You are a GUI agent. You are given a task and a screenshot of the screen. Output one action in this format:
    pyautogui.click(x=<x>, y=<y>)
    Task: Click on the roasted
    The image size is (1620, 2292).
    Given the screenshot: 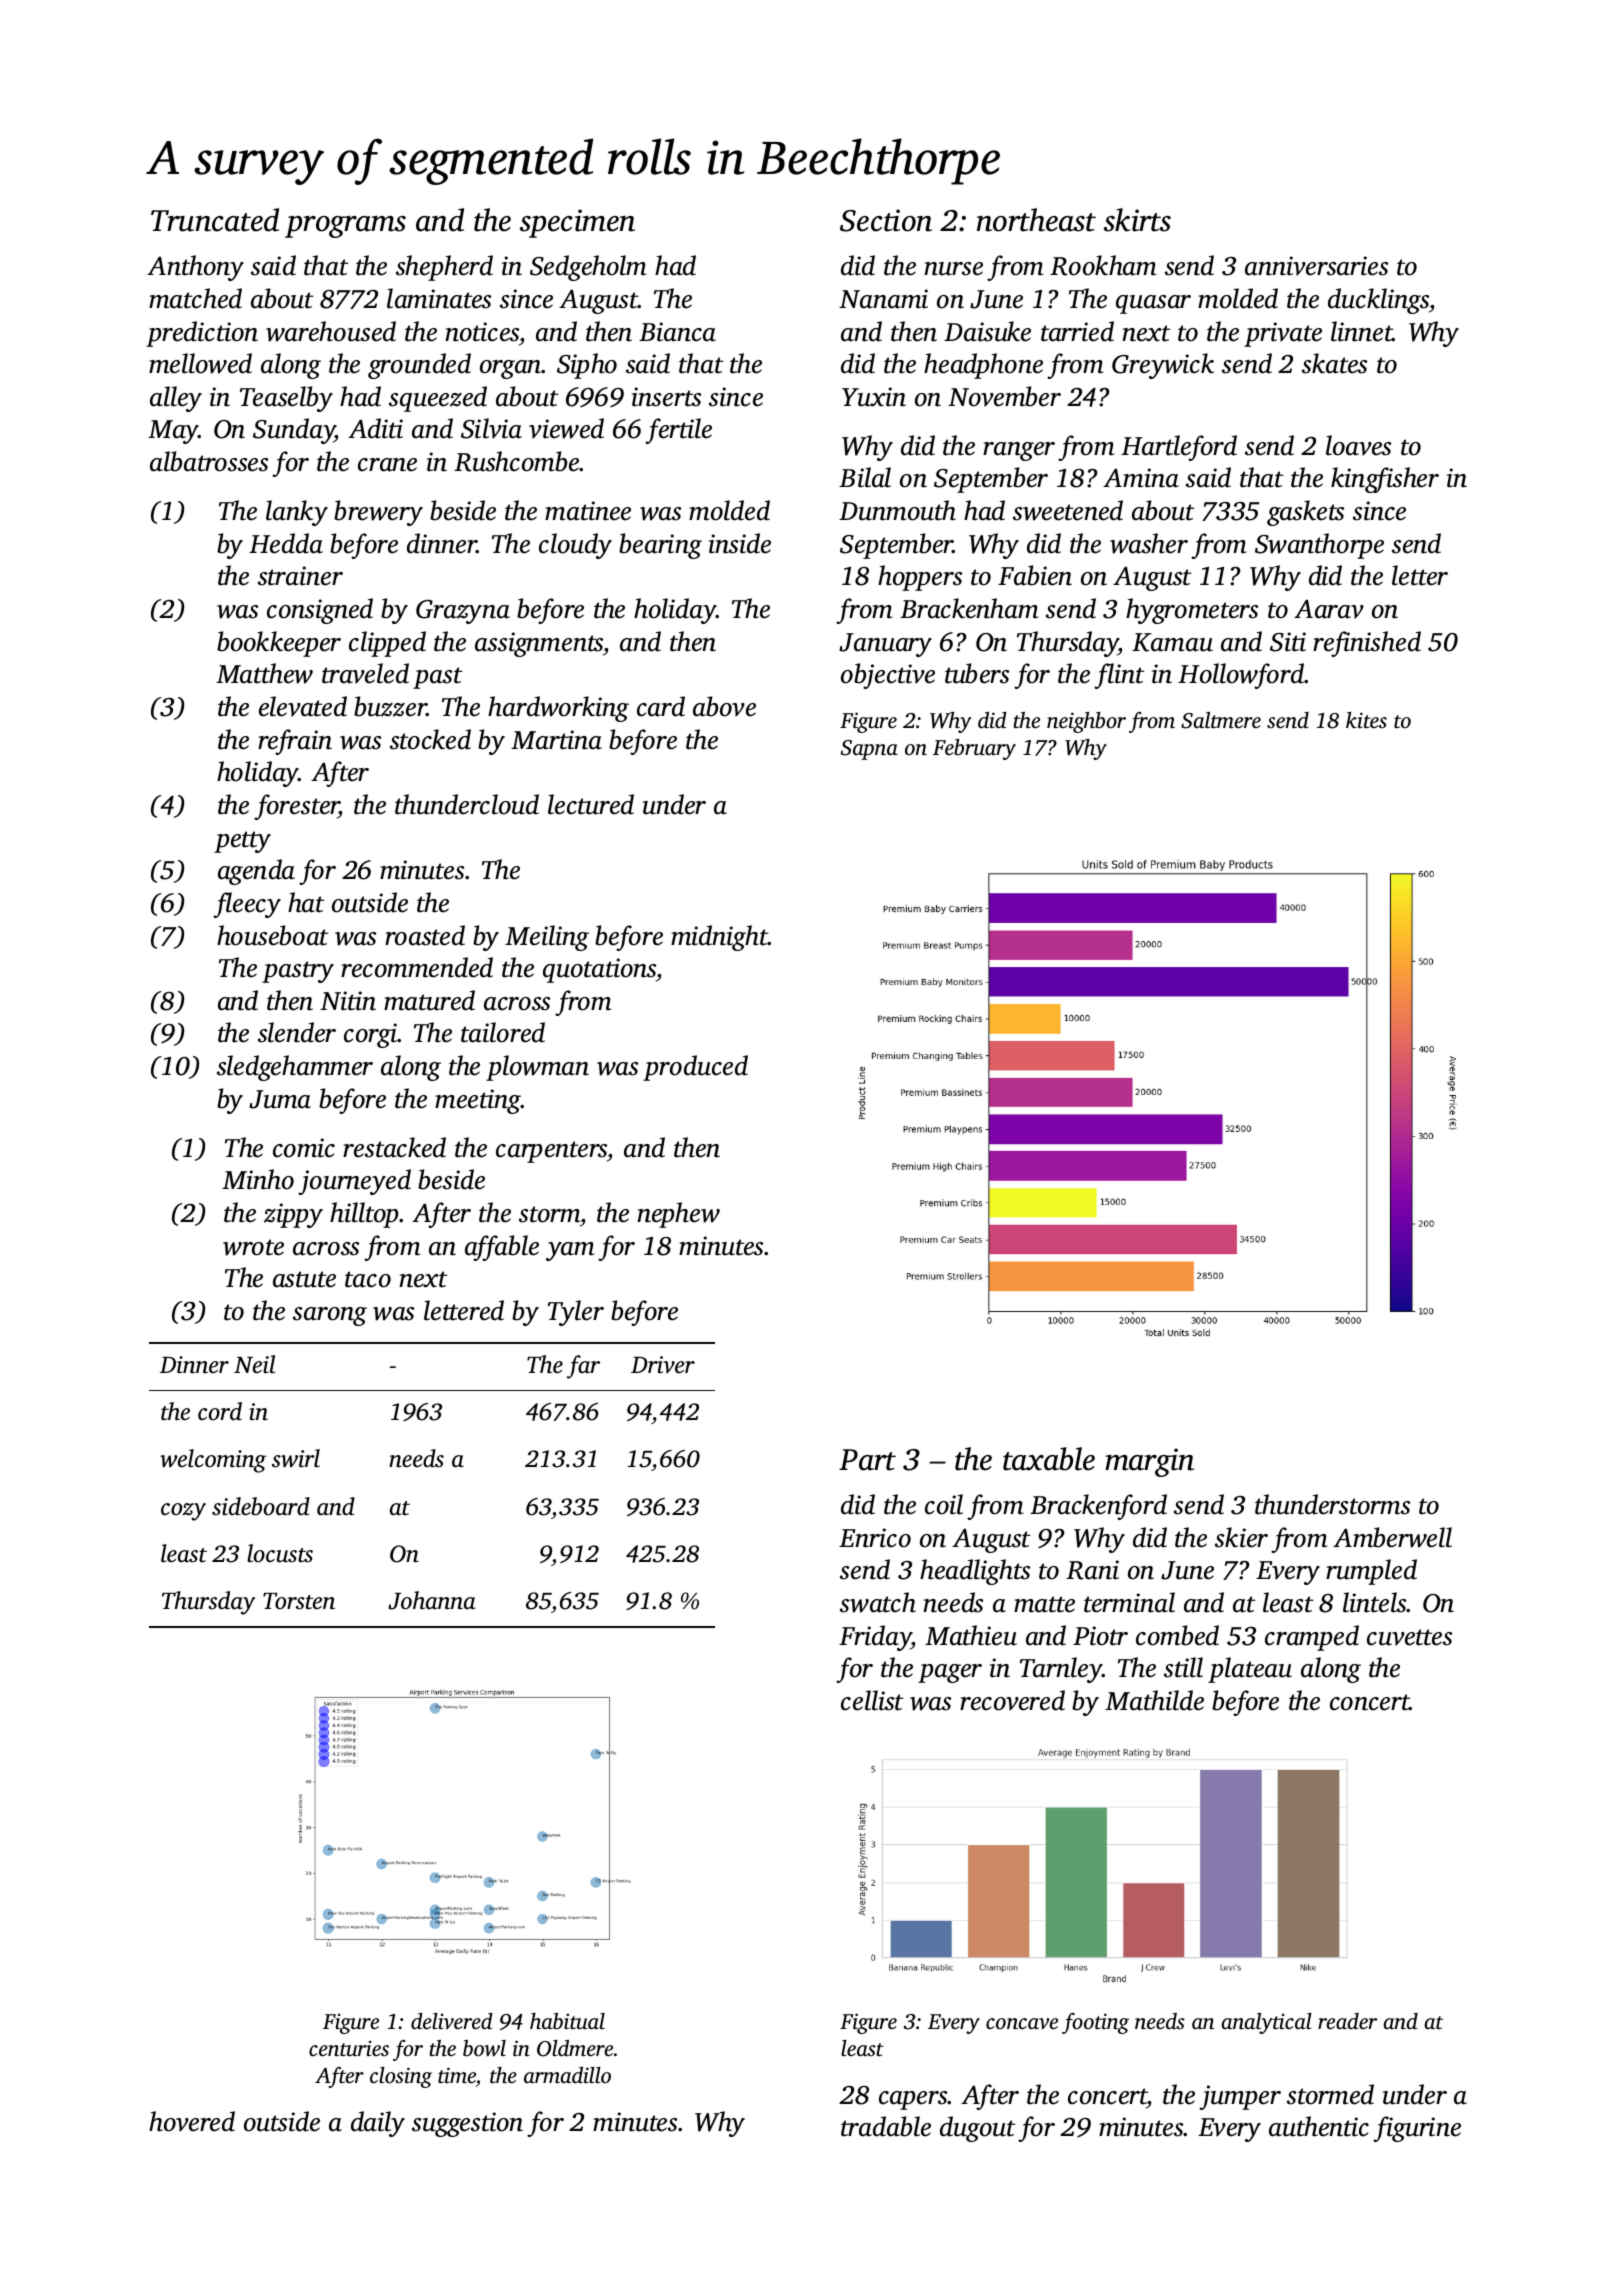 What is the action you would take?
    pyautogui.click(x=425, y=935)
